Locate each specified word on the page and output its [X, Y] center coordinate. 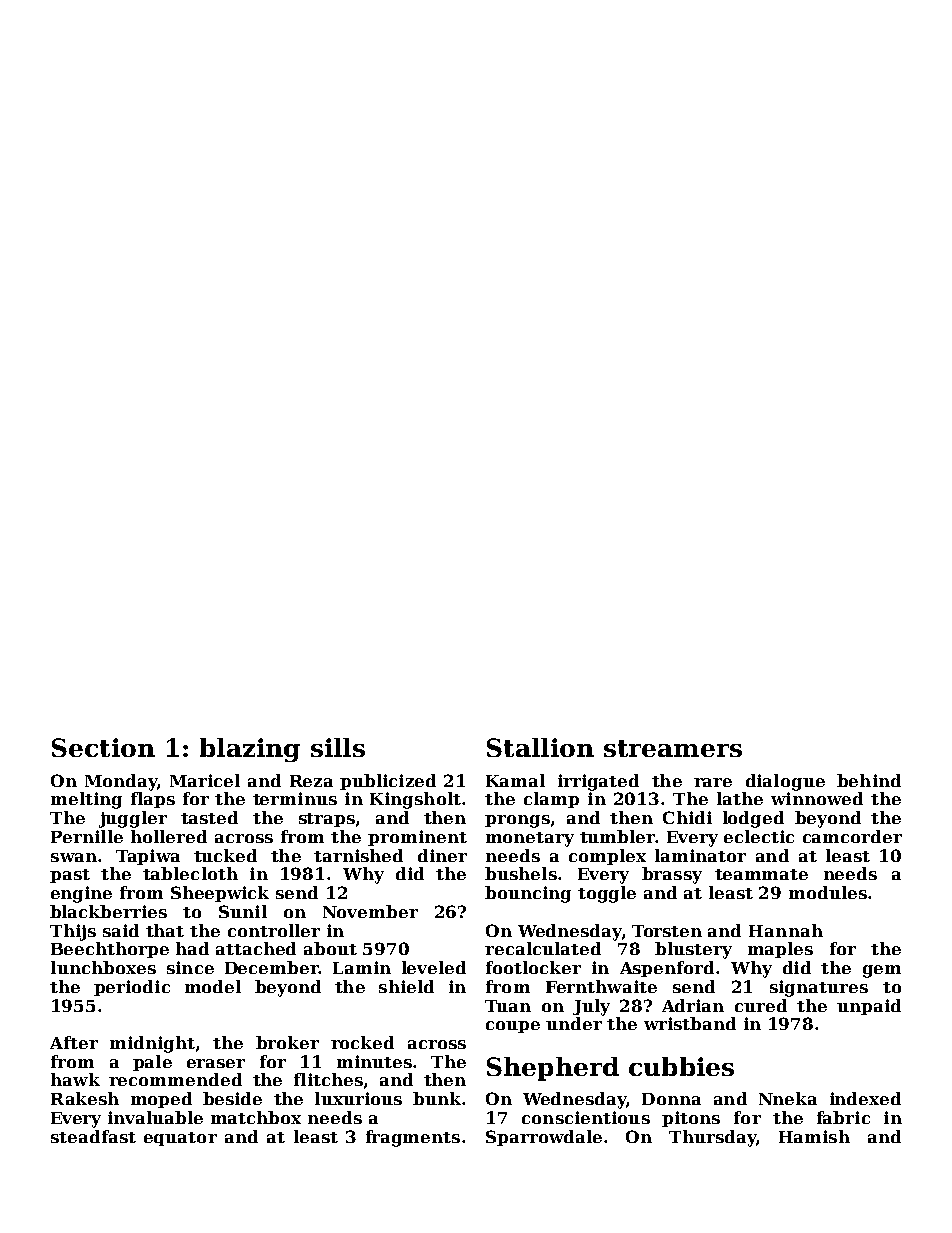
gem [882, 971]
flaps [153, 800]
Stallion [540, 747]
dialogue [785, 782]
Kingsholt [415, 800]
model [213, 986]
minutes [374, 1061]
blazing [250, 750]
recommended [175, 1079]
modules [828, 892]
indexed [865, 1098]
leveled [434, 967]
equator [180, 1139]
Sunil [243, 911]
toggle [607, 894]
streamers [673, 748]
